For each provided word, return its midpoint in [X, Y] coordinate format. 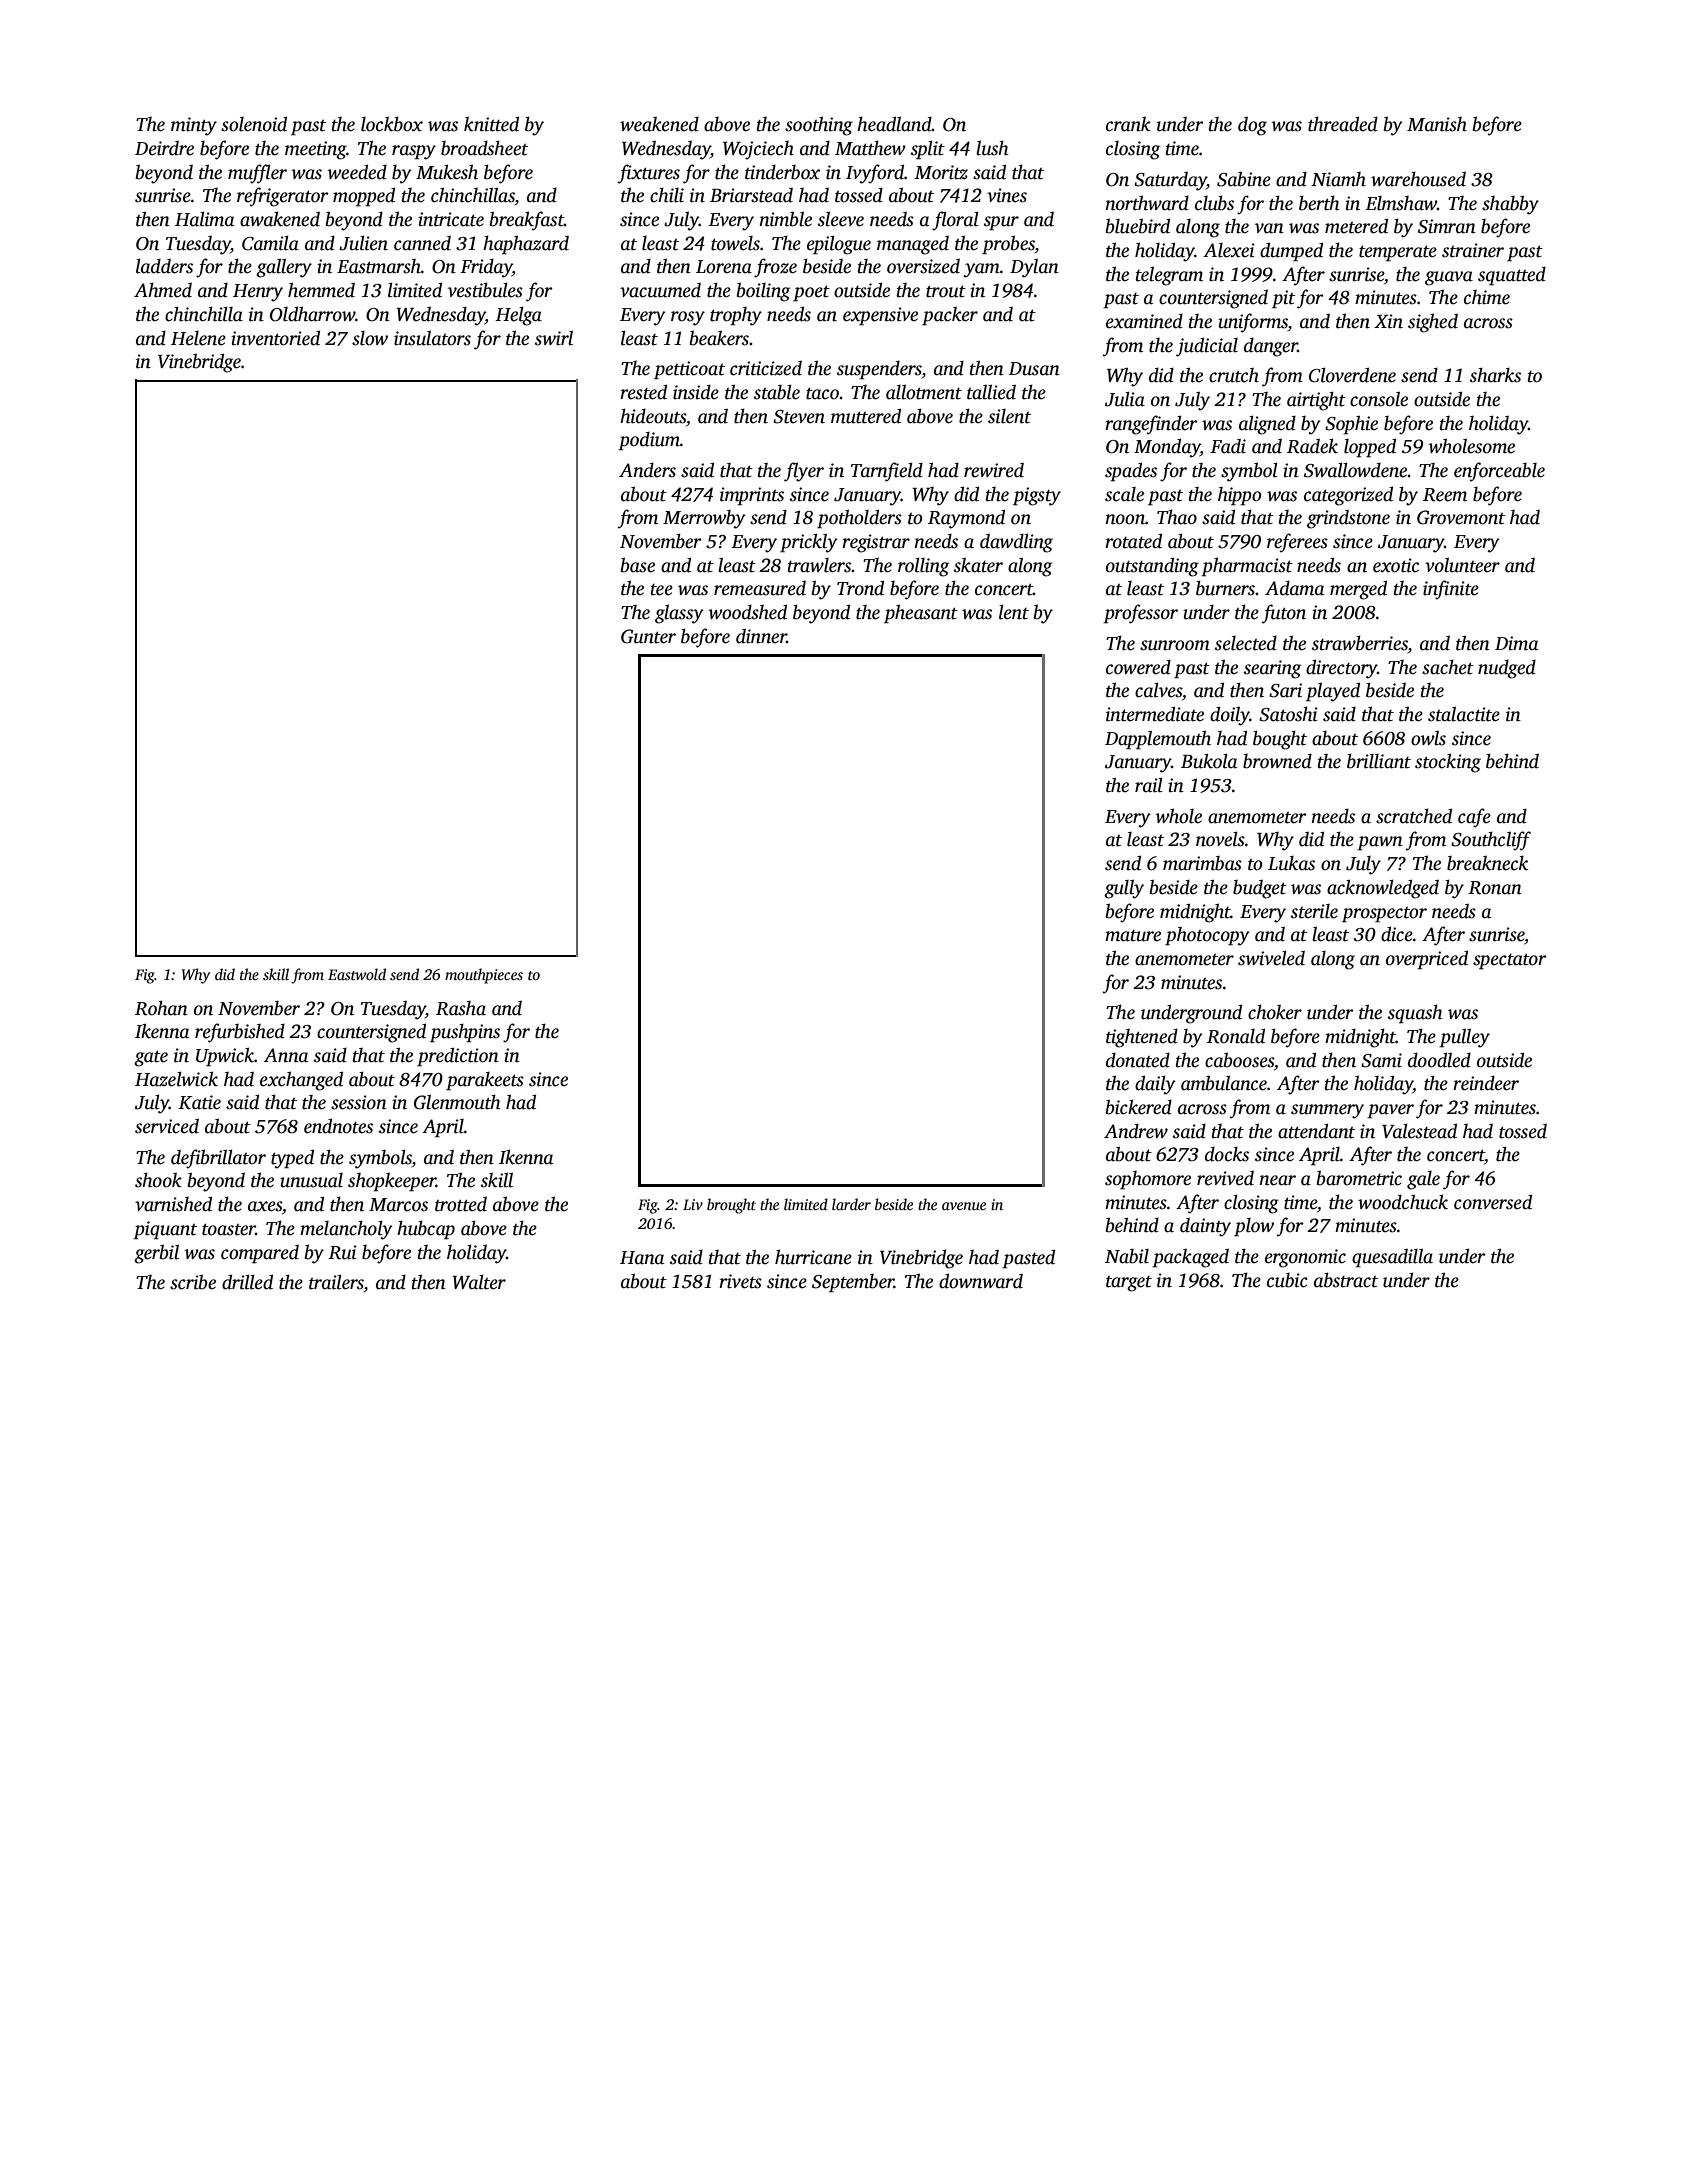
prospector [1384, 915]
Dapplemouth [1158, 740]
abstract [1346, 1280]
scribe [193, 1282]
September [853, 1283]
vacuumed [660, 290]
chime [1487, 297]
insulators [432, 338]
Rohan [161, 1008]
